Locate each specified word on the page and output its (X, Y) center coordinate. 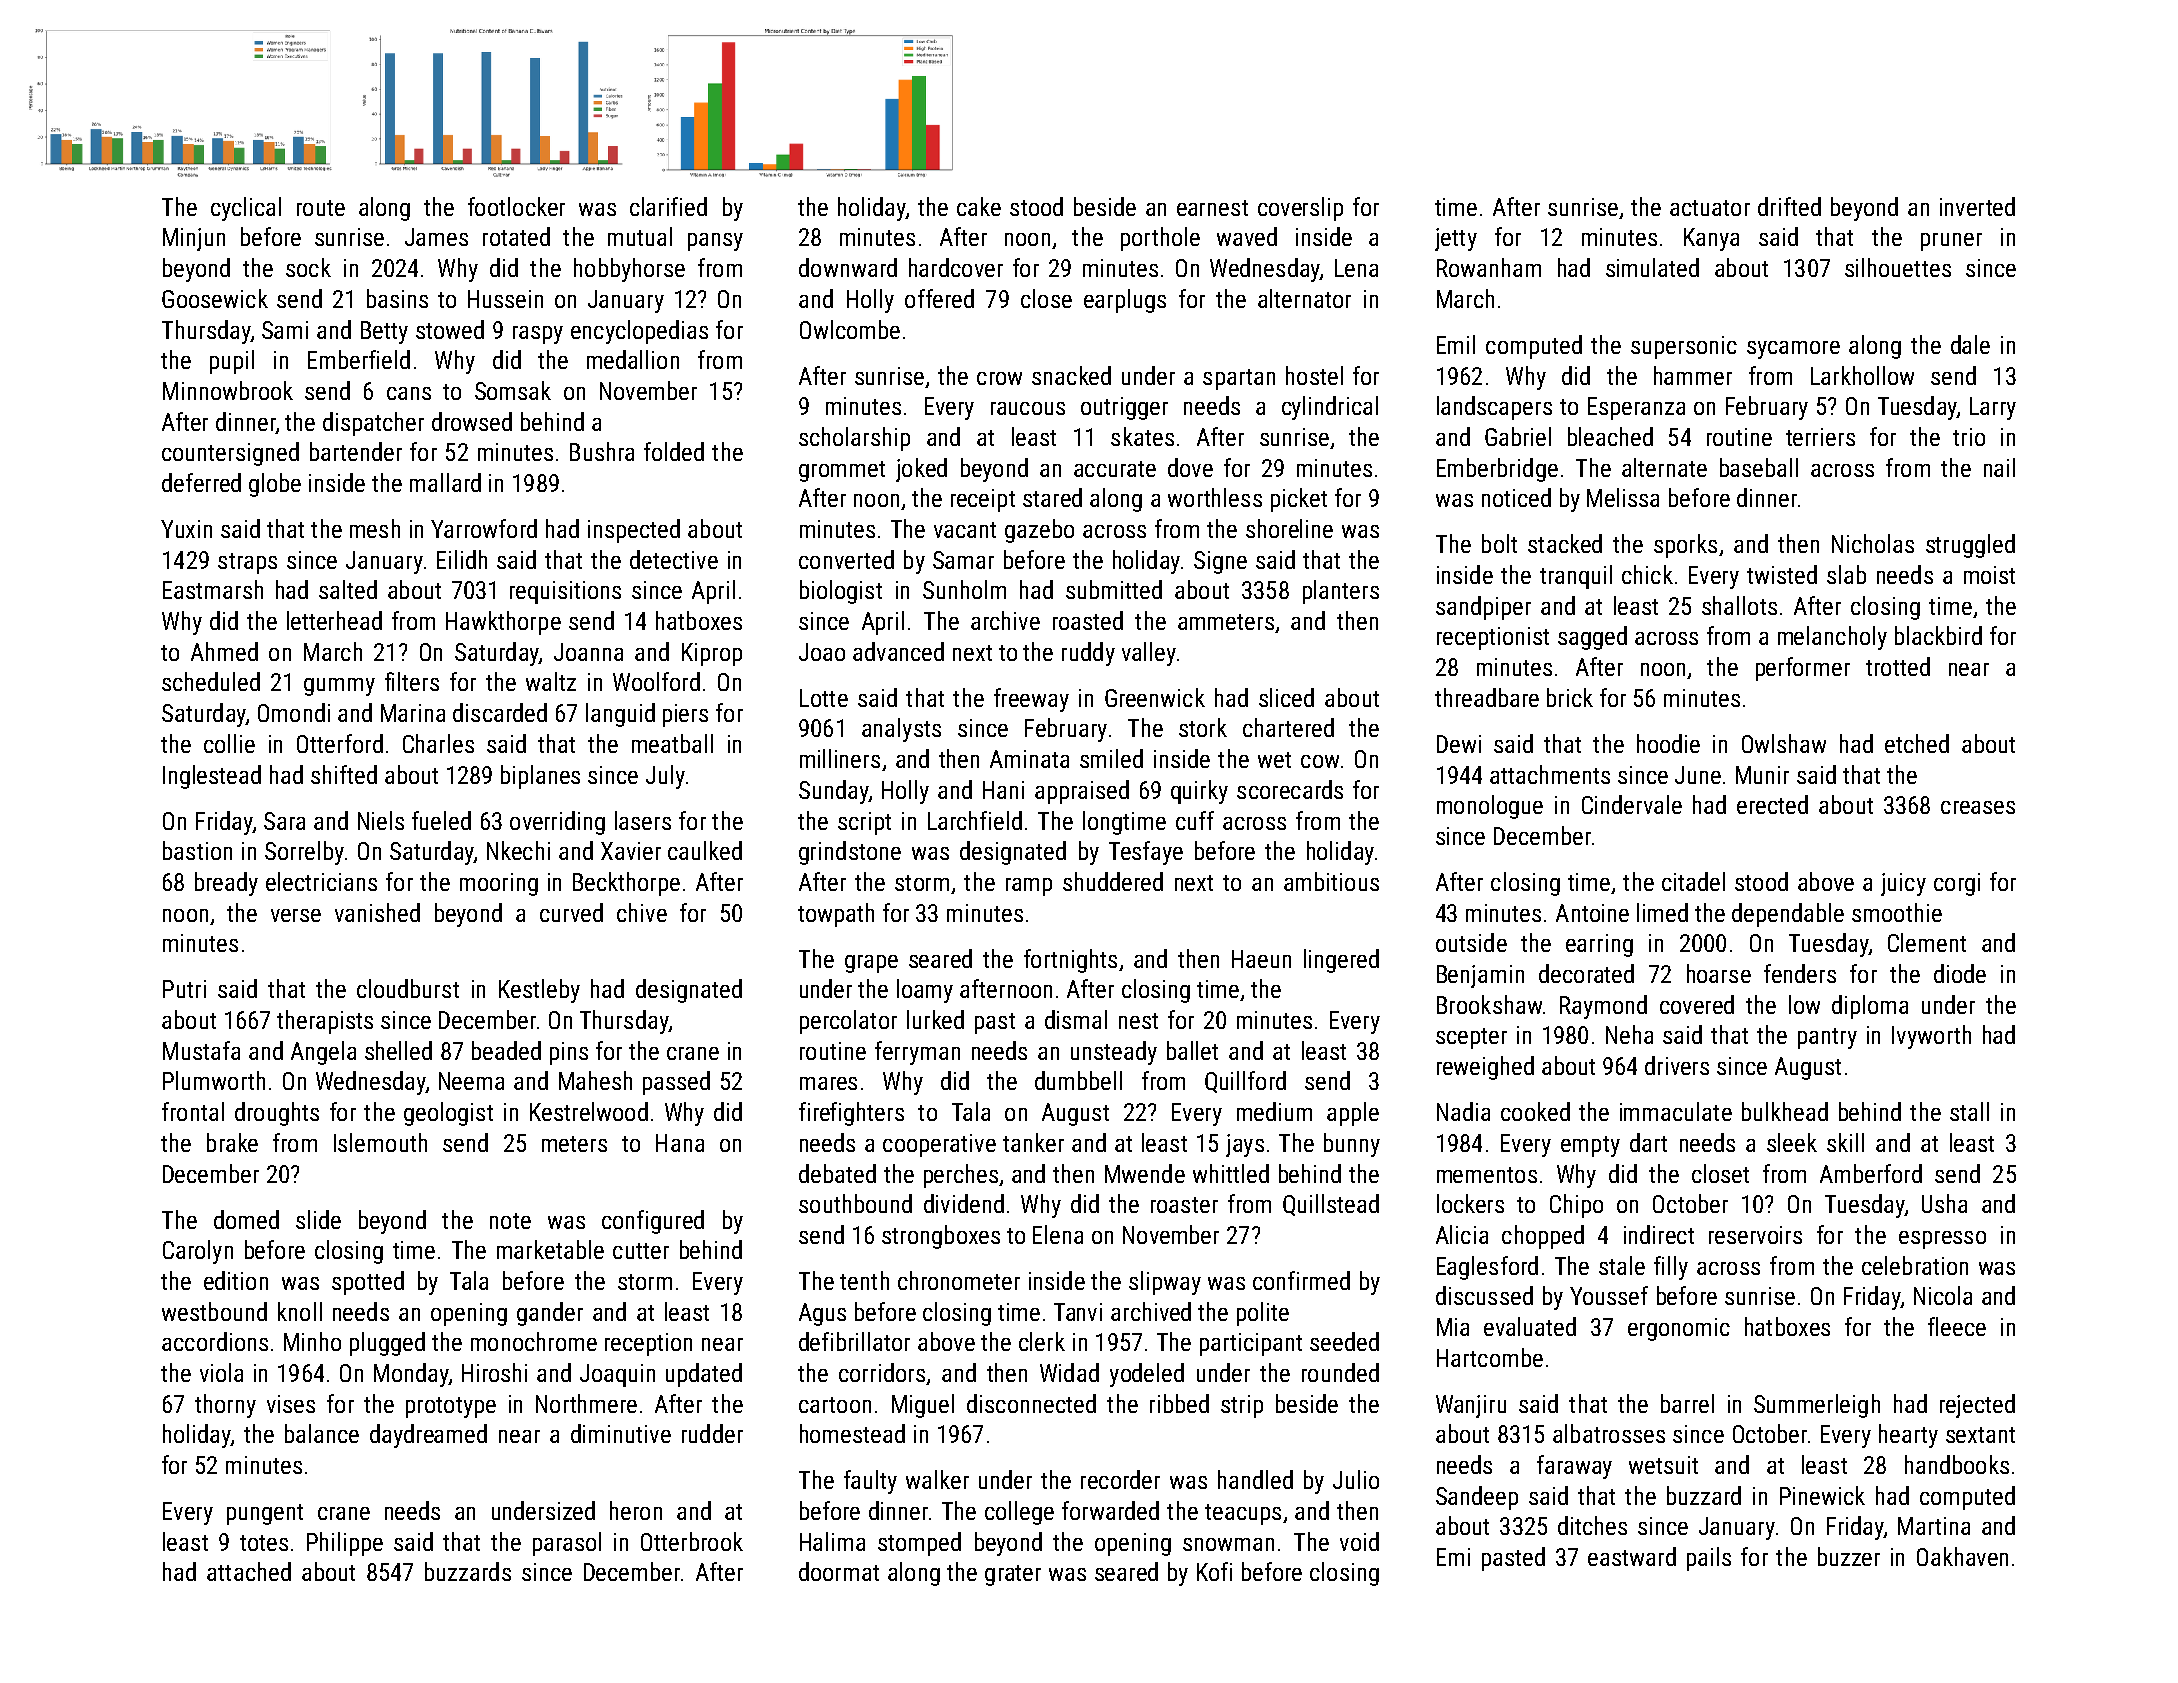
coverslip (1300, 209)
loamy (925, 991)
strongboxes (941, 1237)
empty (1590, 1146)
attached (249, 1571)
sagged (1592, 638)
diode (1960, 973)
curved (571, 912)
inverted (1977, 206)
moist (1989, 575)
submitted (1114, 589)
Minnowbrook (228, 390)
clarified (668, 206)
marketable (550, 1249)
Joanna (588, 652)
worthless (1215, 497)
